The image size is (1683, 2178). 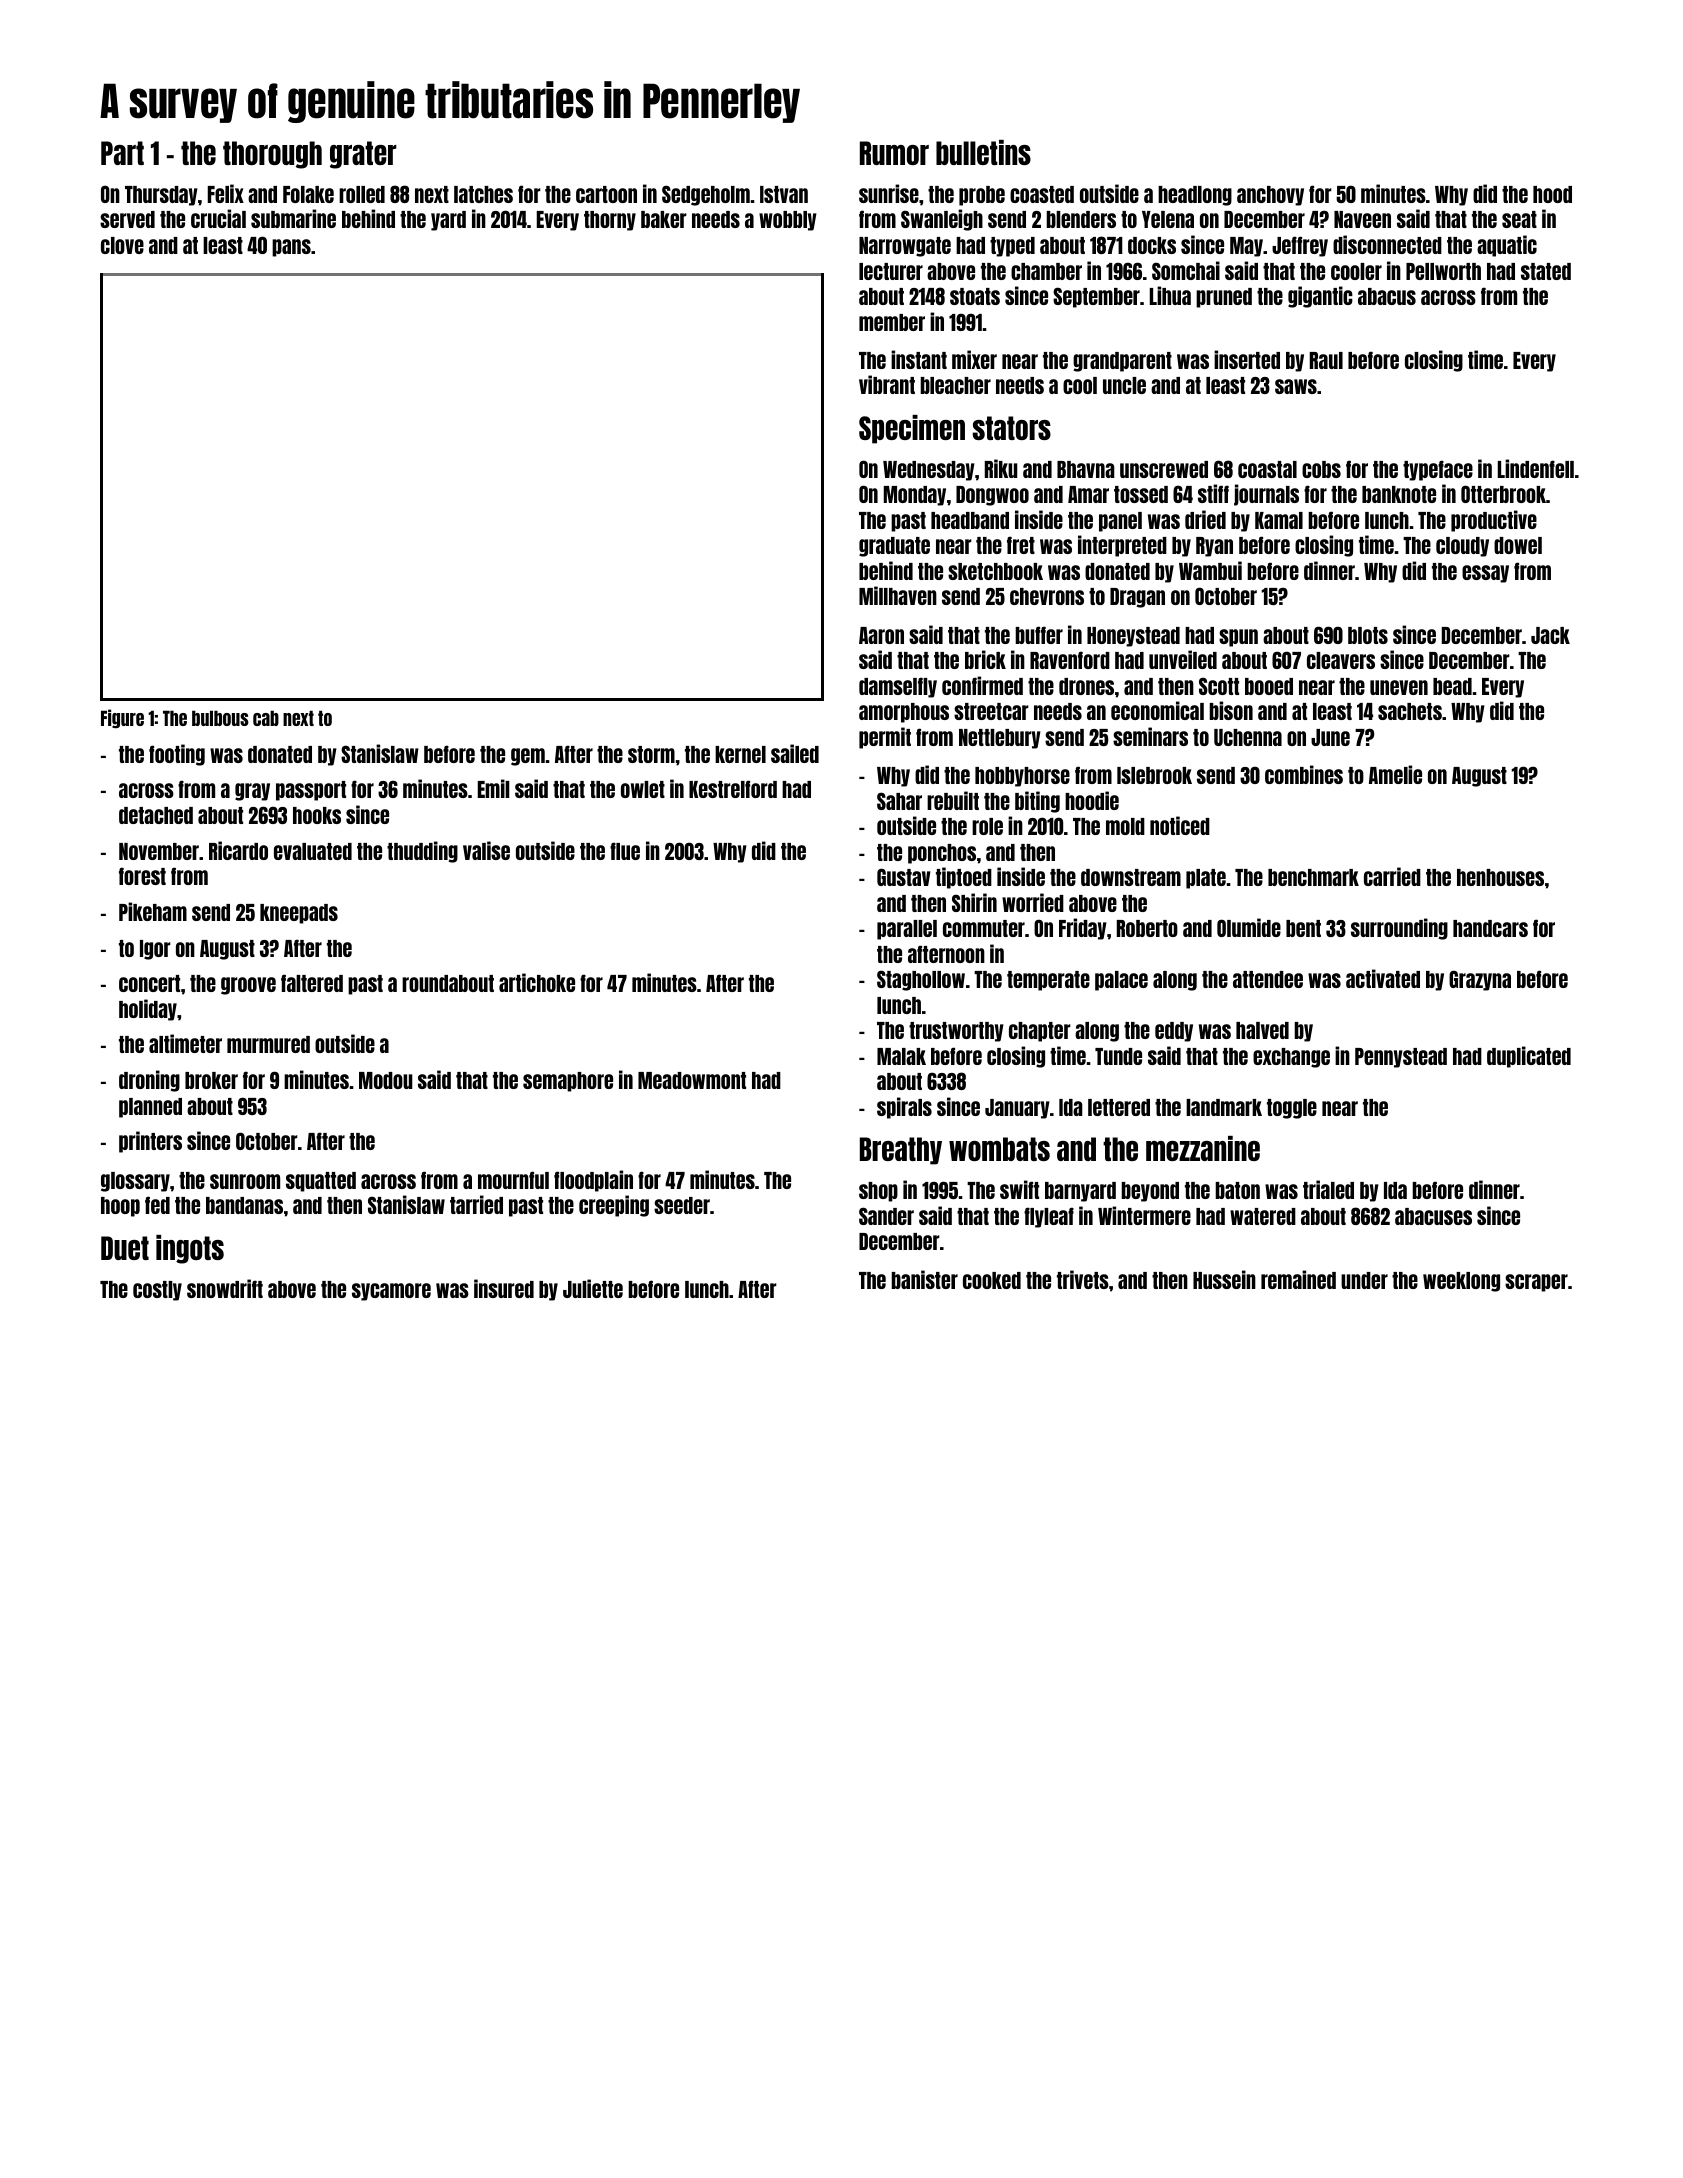 I want to click on grater, so click(x=363, y=155).
